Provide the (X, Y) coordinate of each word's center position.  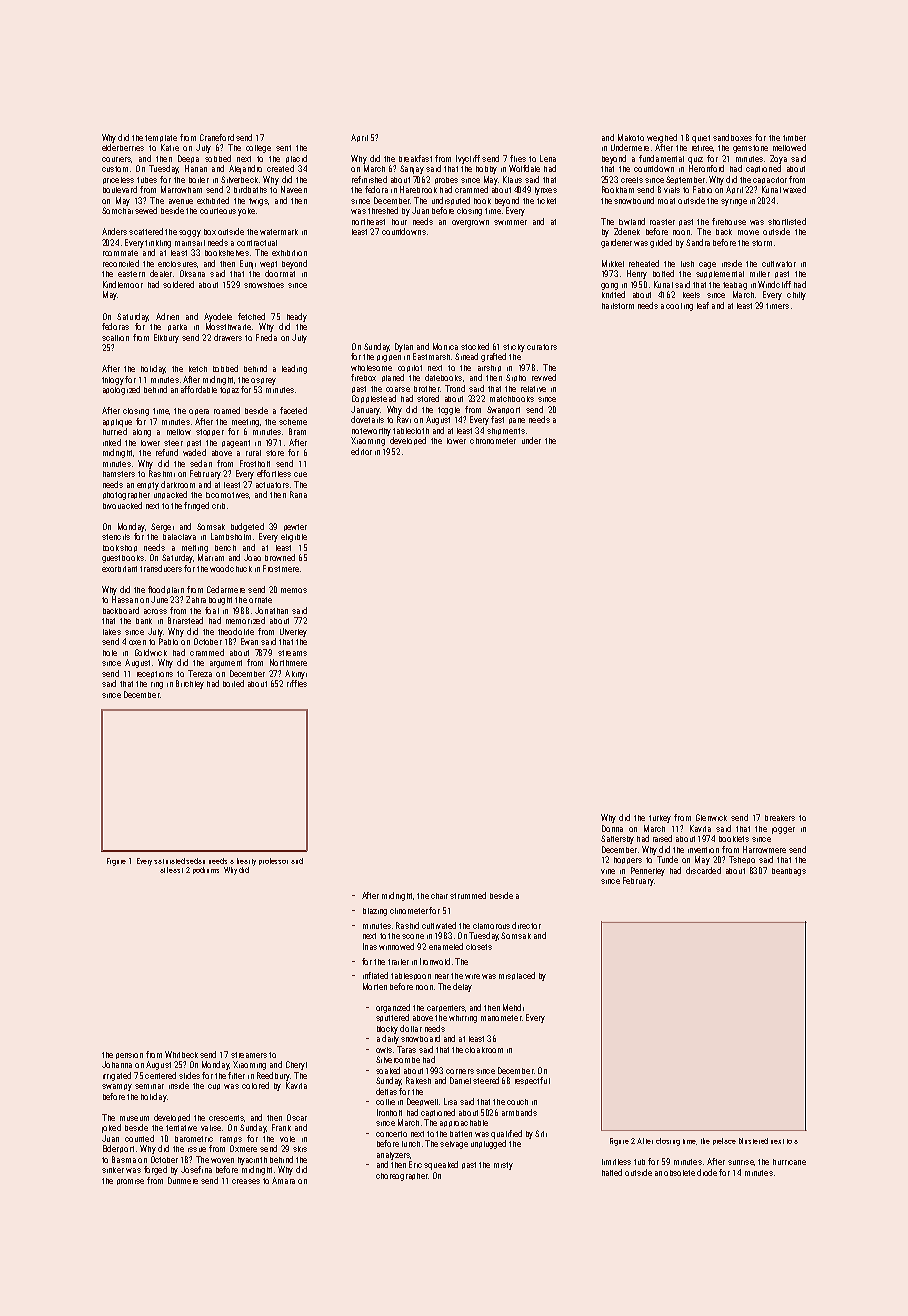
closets (479, 947)
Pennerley (648, 871)
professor (273, 861)
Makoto (631, 137)
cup (214, 1087)
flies (518, 158)
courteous (218, 211)
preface (724, 1141)
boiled (233, 683)
